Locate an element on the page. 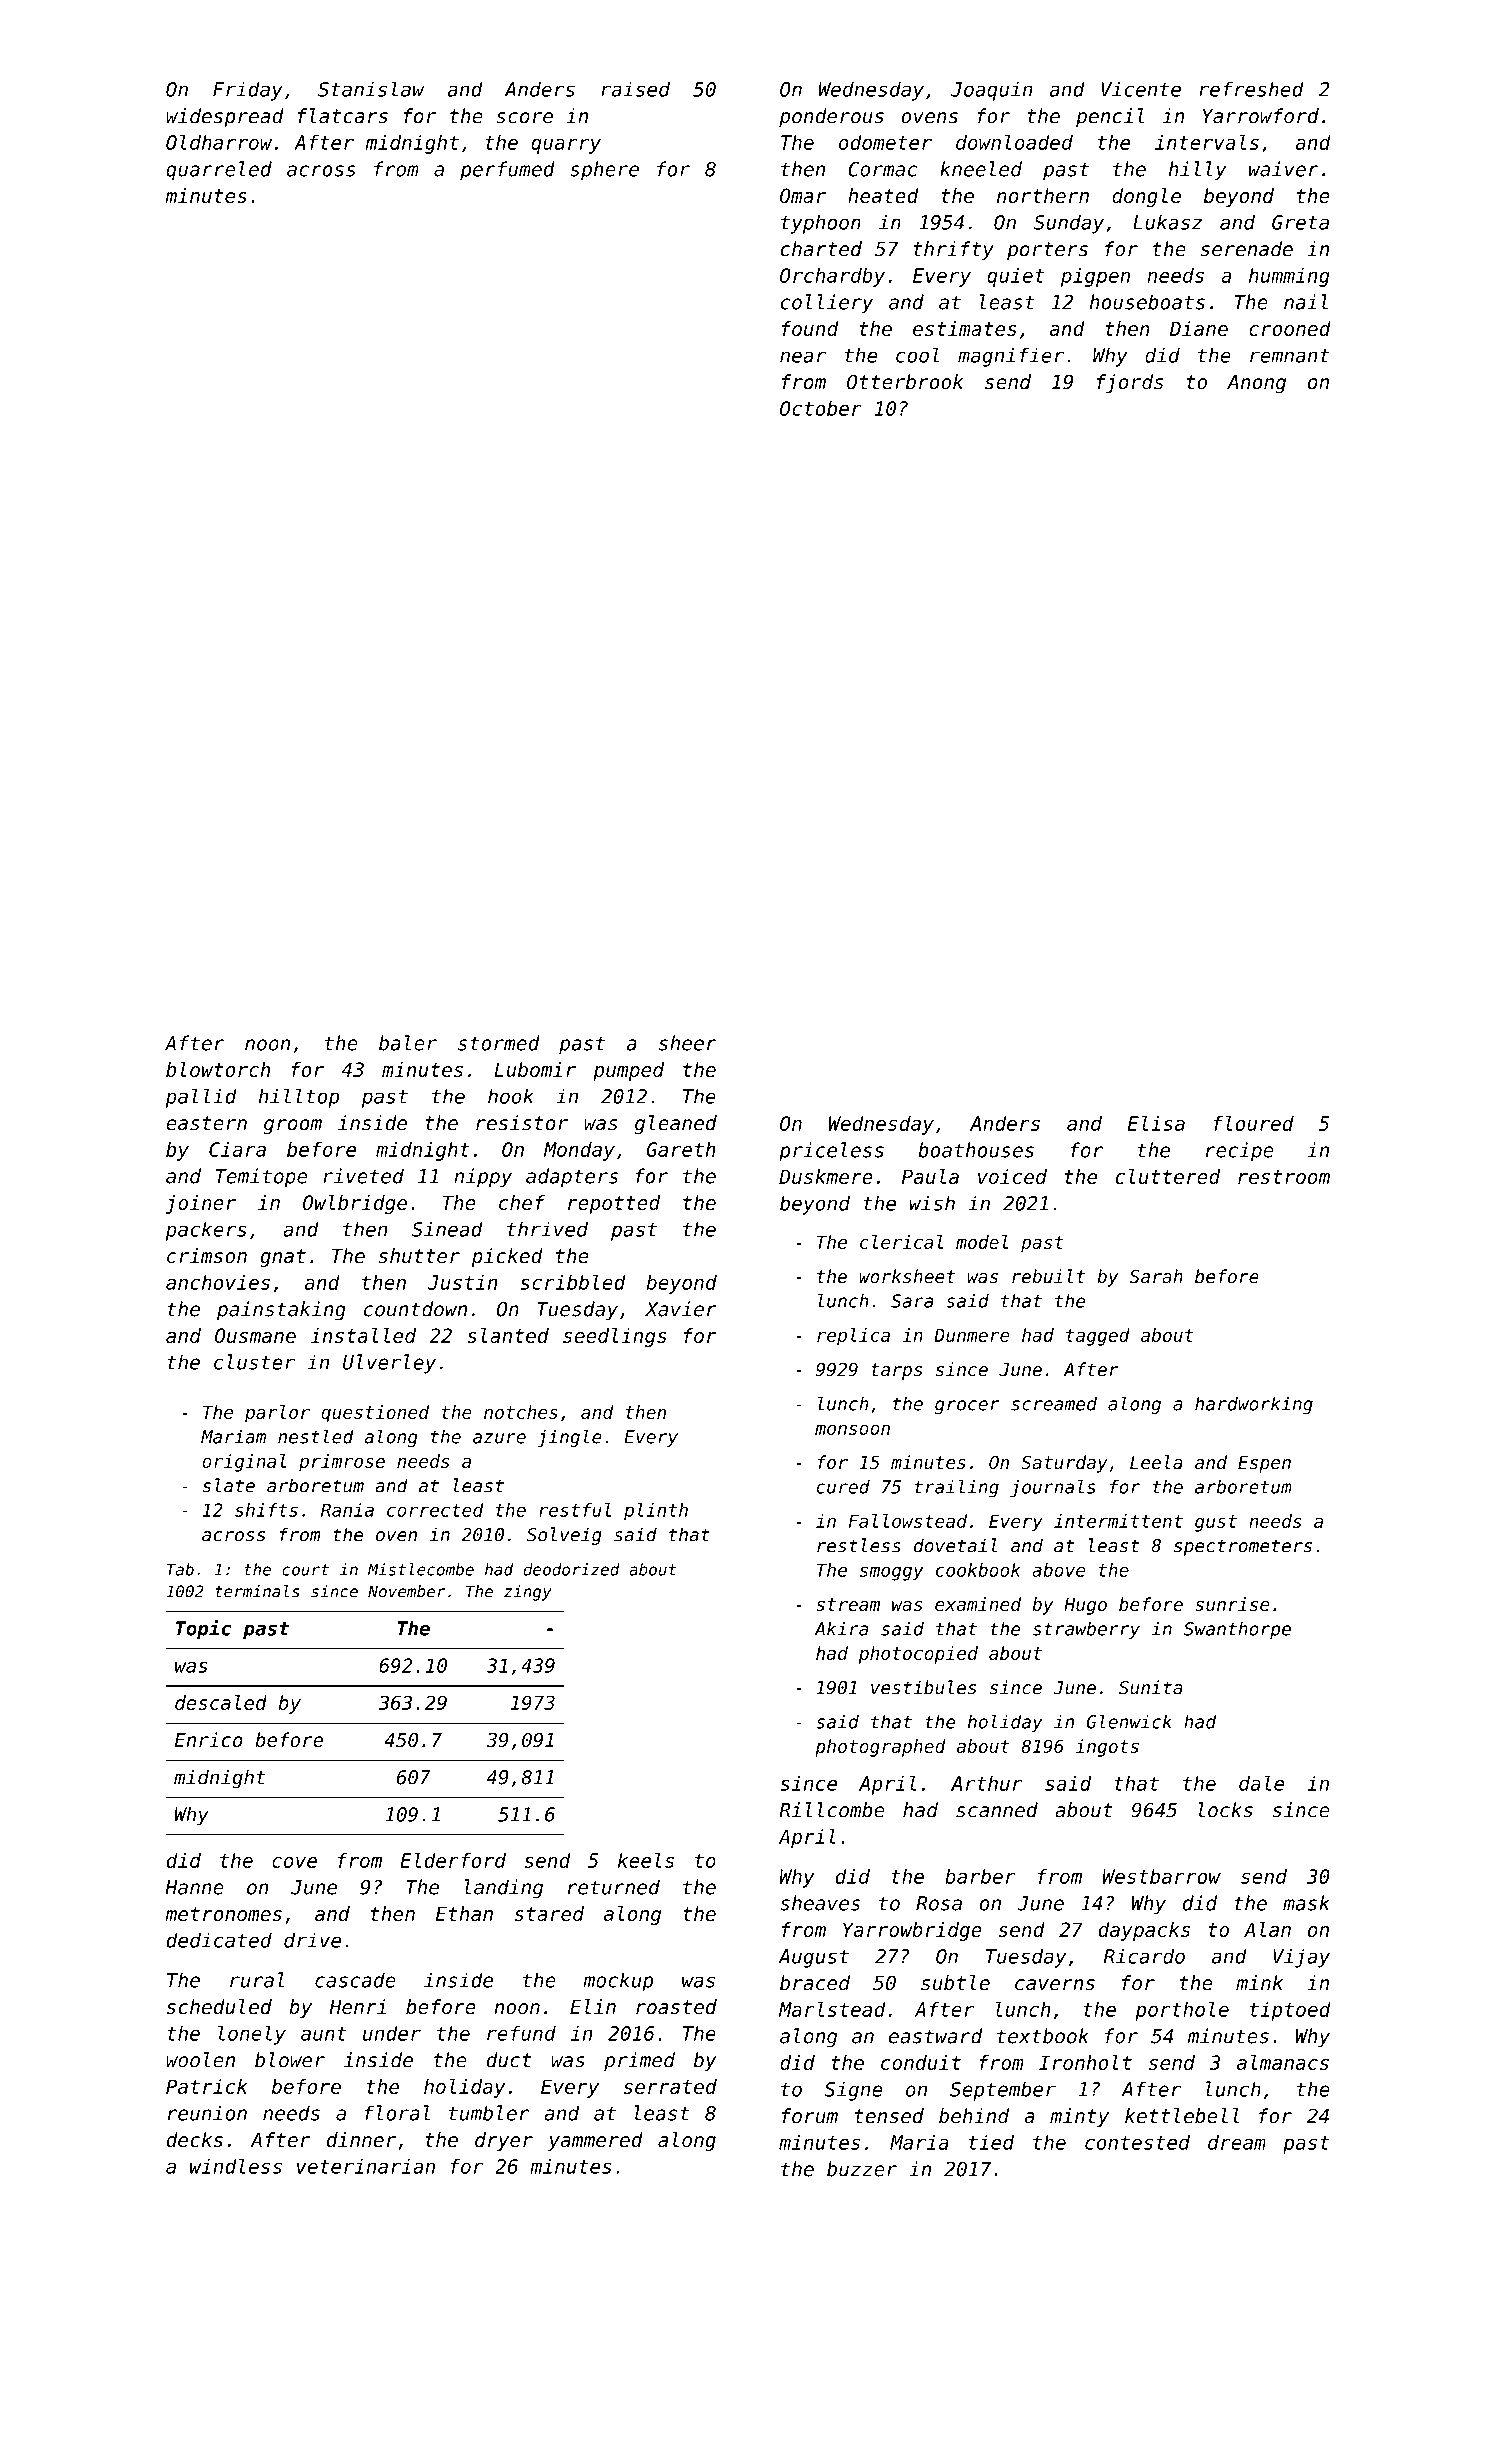 The height and width of the page is (2464, 1496). Elisa is located at coordinates (1156, 1123).
